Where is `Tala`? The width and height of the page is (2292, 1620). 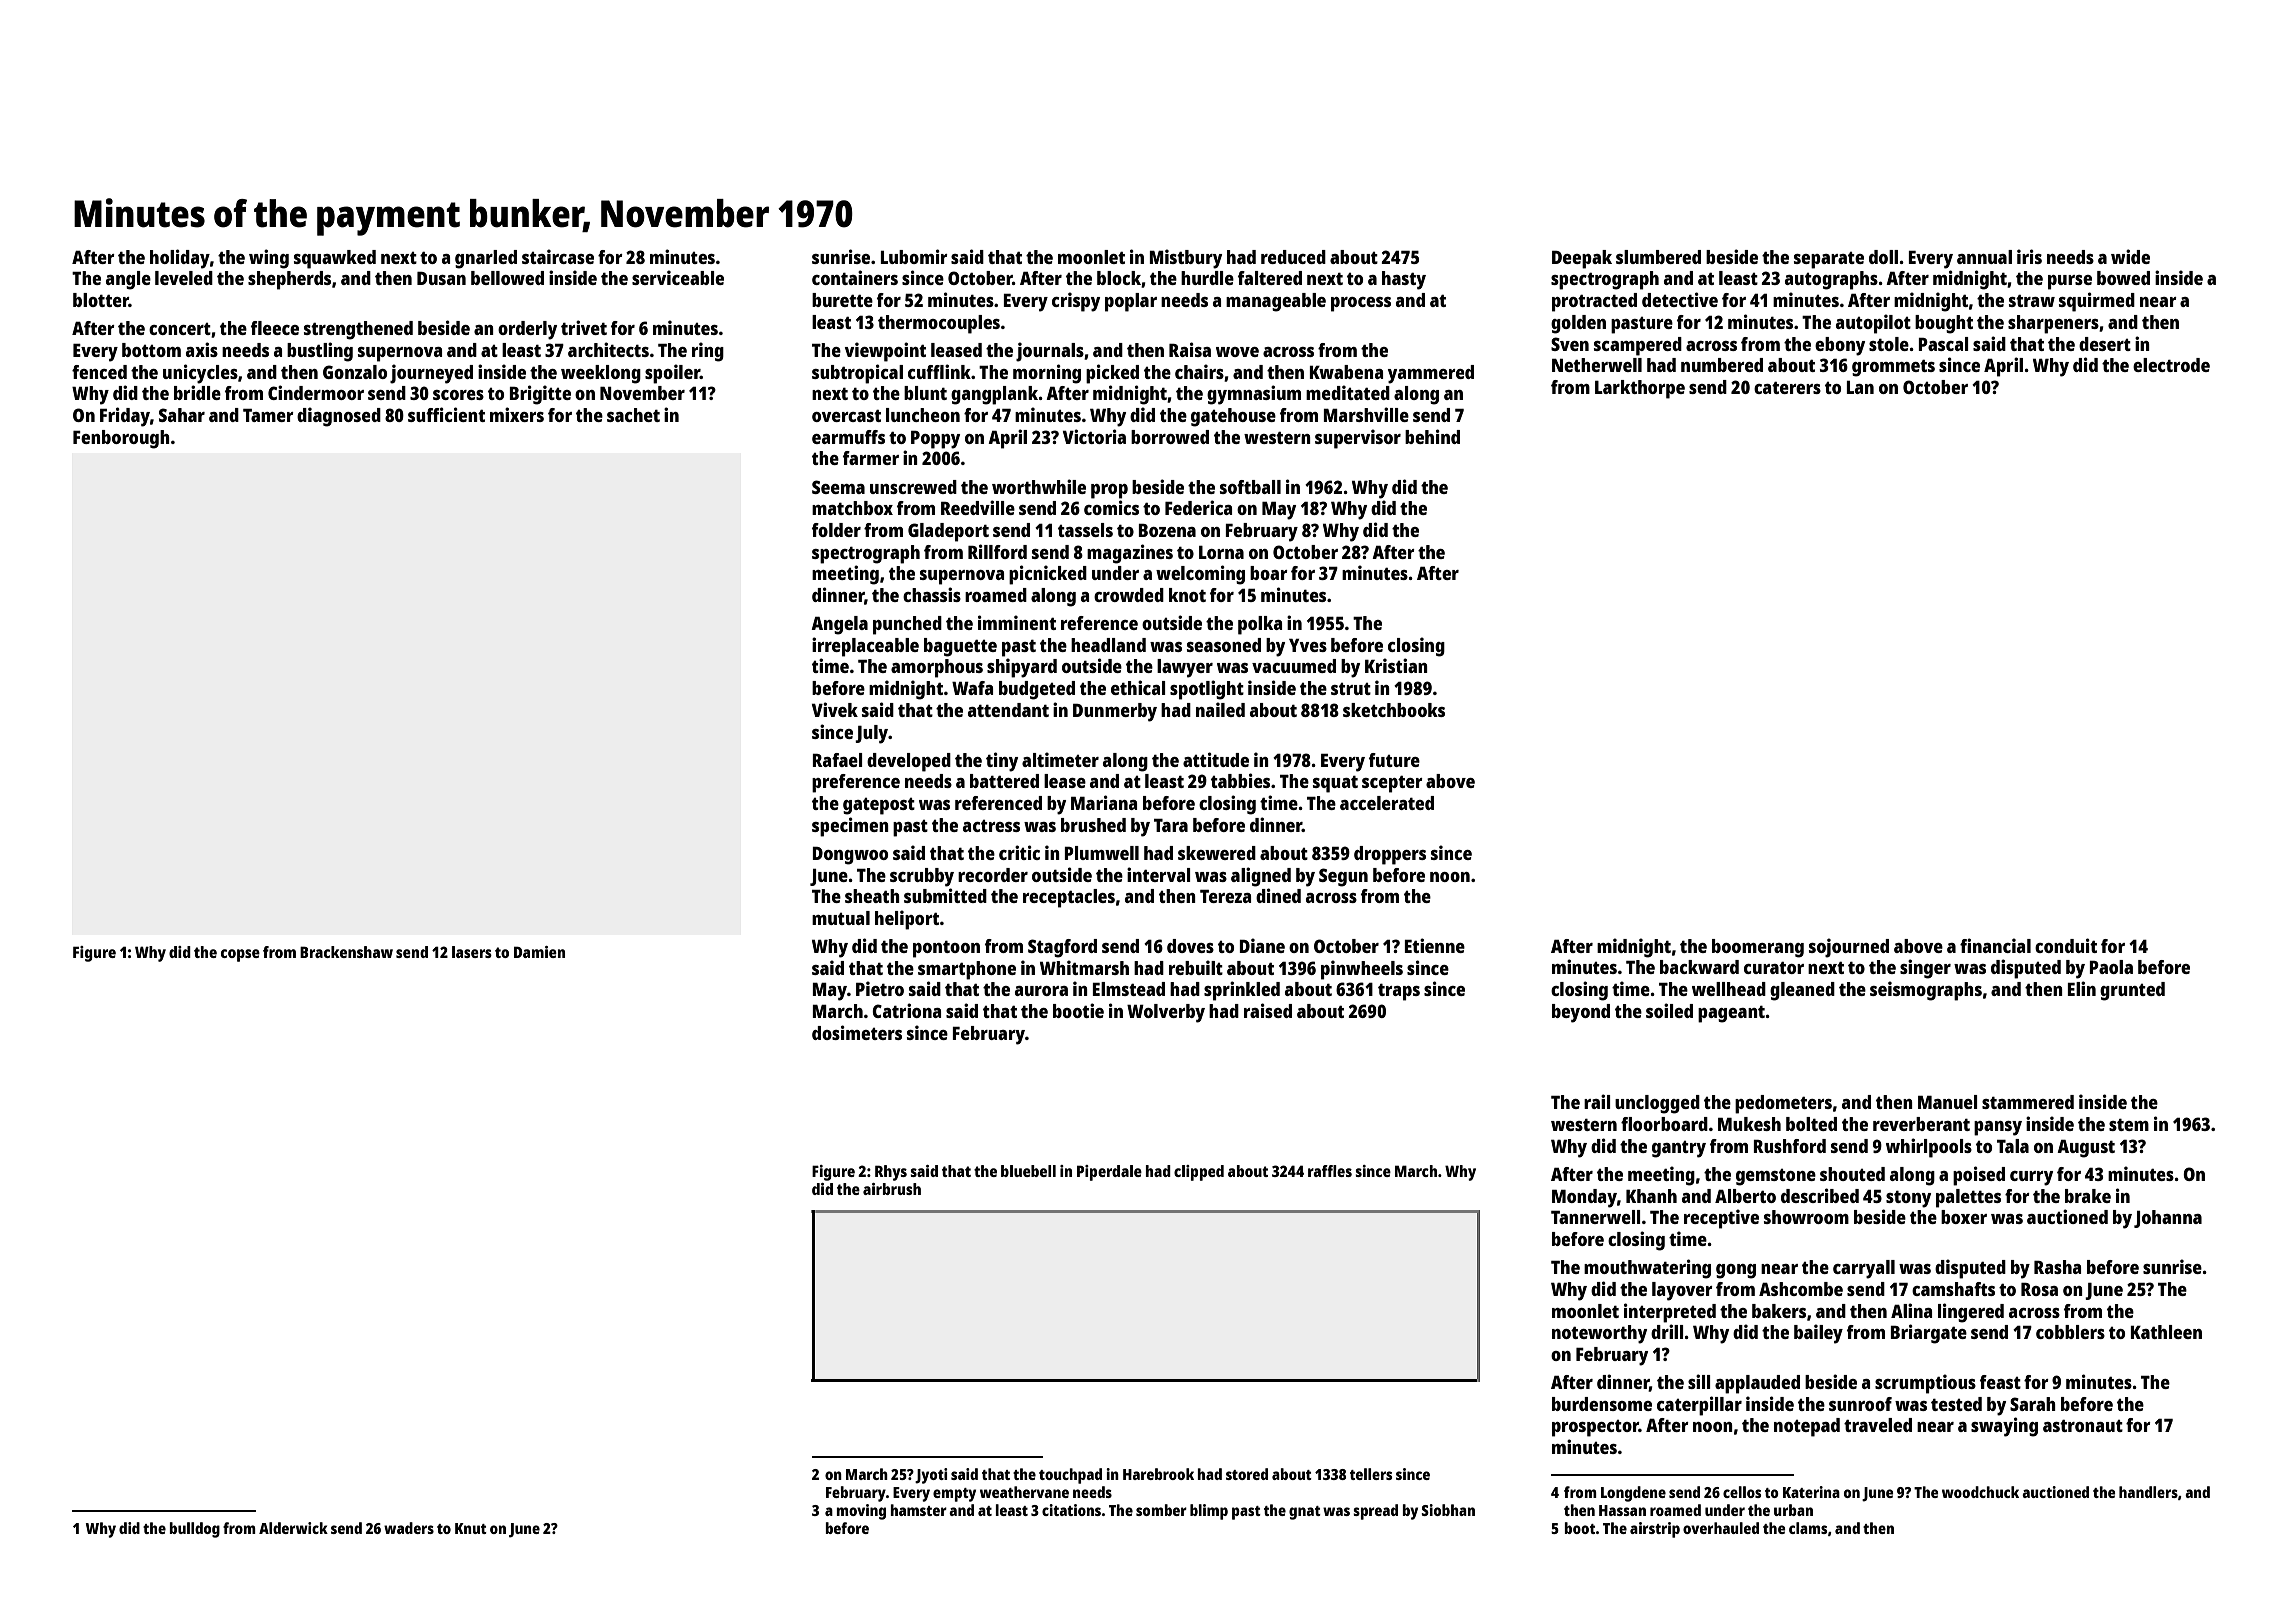
Tala is located at coordinates (2013, 1146).
